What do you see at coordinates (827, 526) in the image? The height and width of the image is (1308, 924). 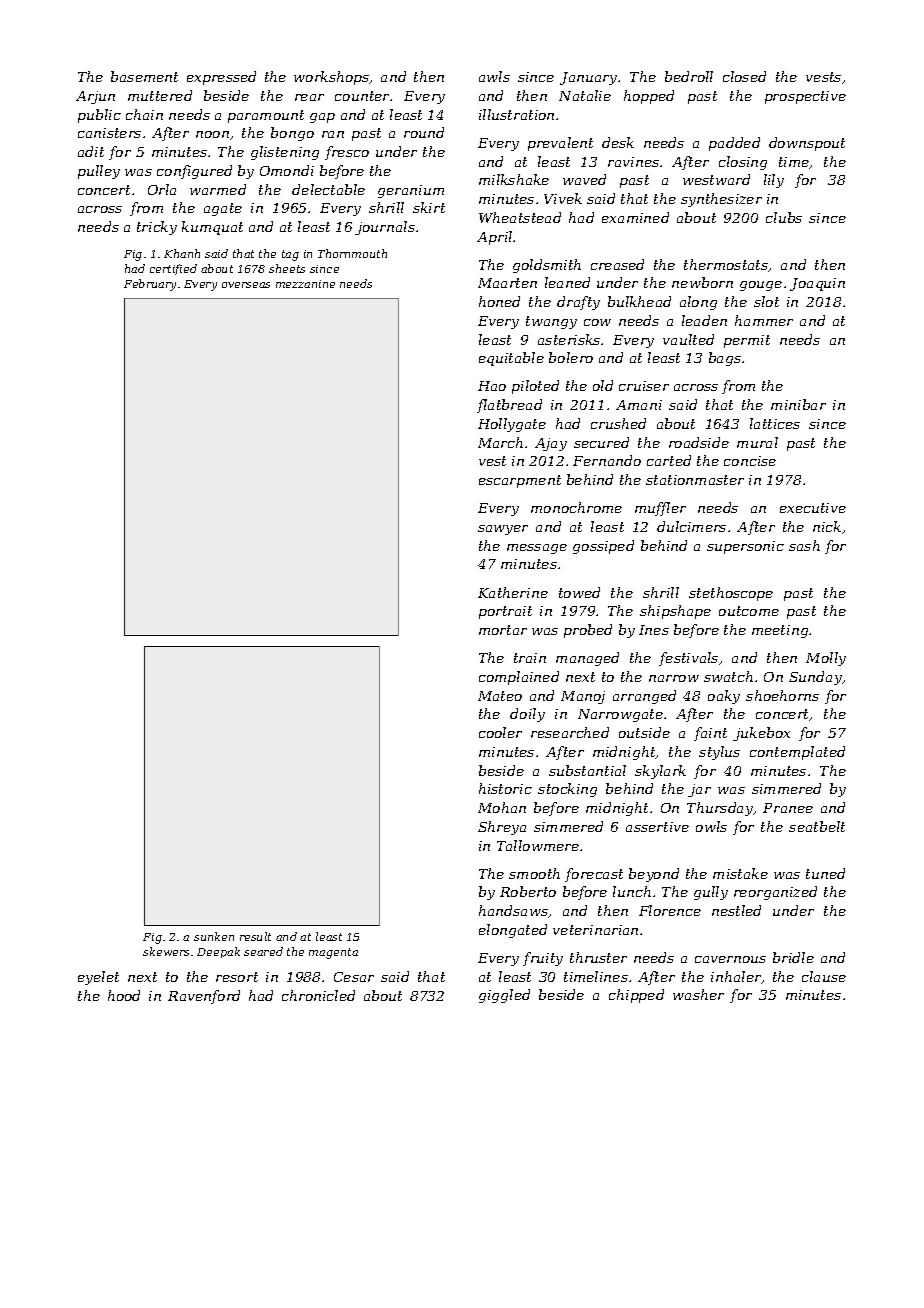 I see `nick` at bounding box center [827, 526].
